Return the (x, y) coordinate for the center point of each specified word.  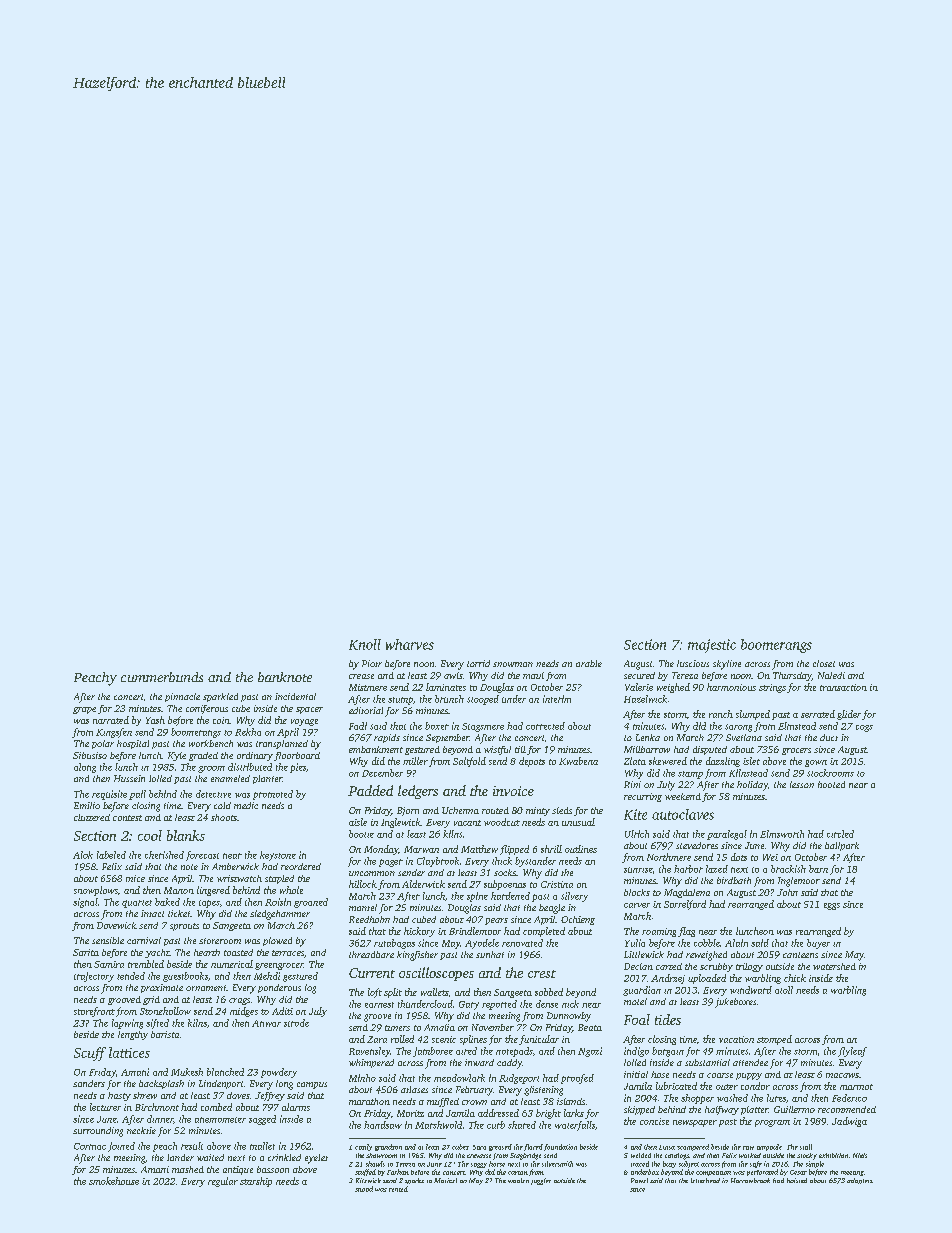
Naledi (831, 675)
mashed (188, 1169)
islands (571, 1101)
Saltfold (469, 762)
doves (238, 1095)
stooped (483, 700)
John (787, 892)
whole (291, 890)
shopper (697, 1099)
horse (497, 1164)
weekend (683, 796)
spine (477, 897)
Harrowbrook (750, 1180)
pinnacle (182, 697)
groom (211, 769)
